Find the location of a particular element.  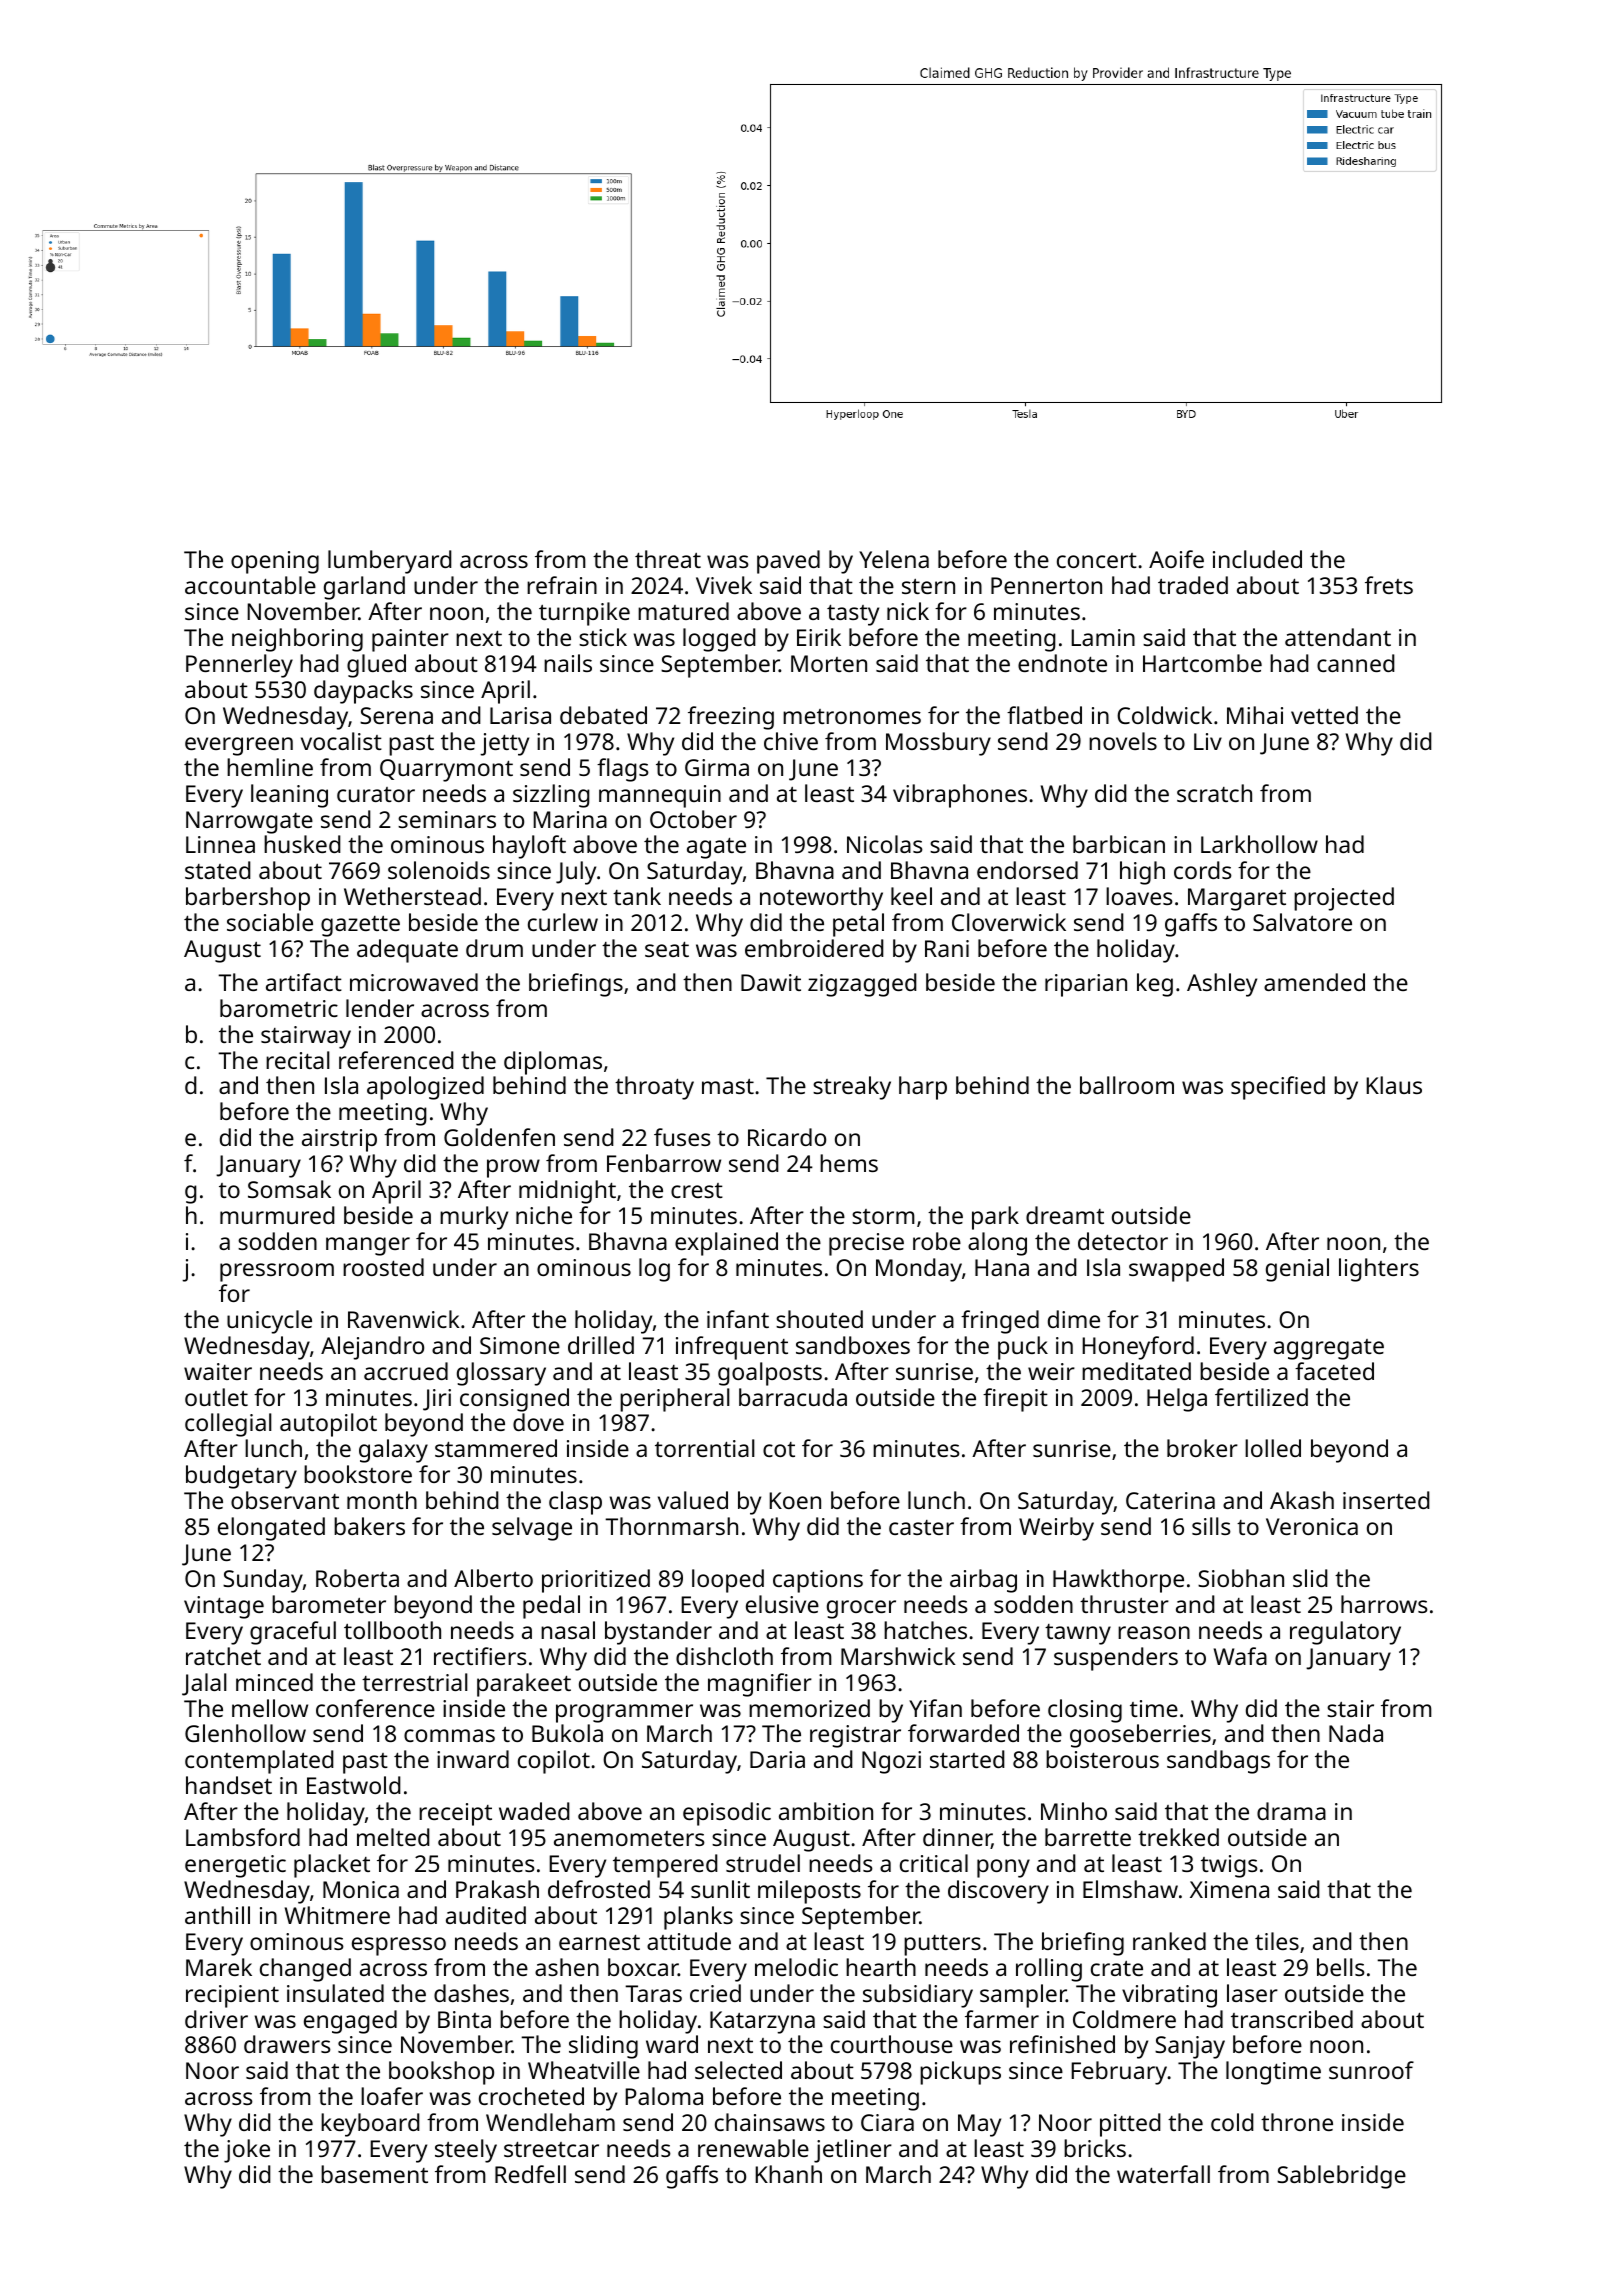

memorized is located at coordinates (809, 1708).
